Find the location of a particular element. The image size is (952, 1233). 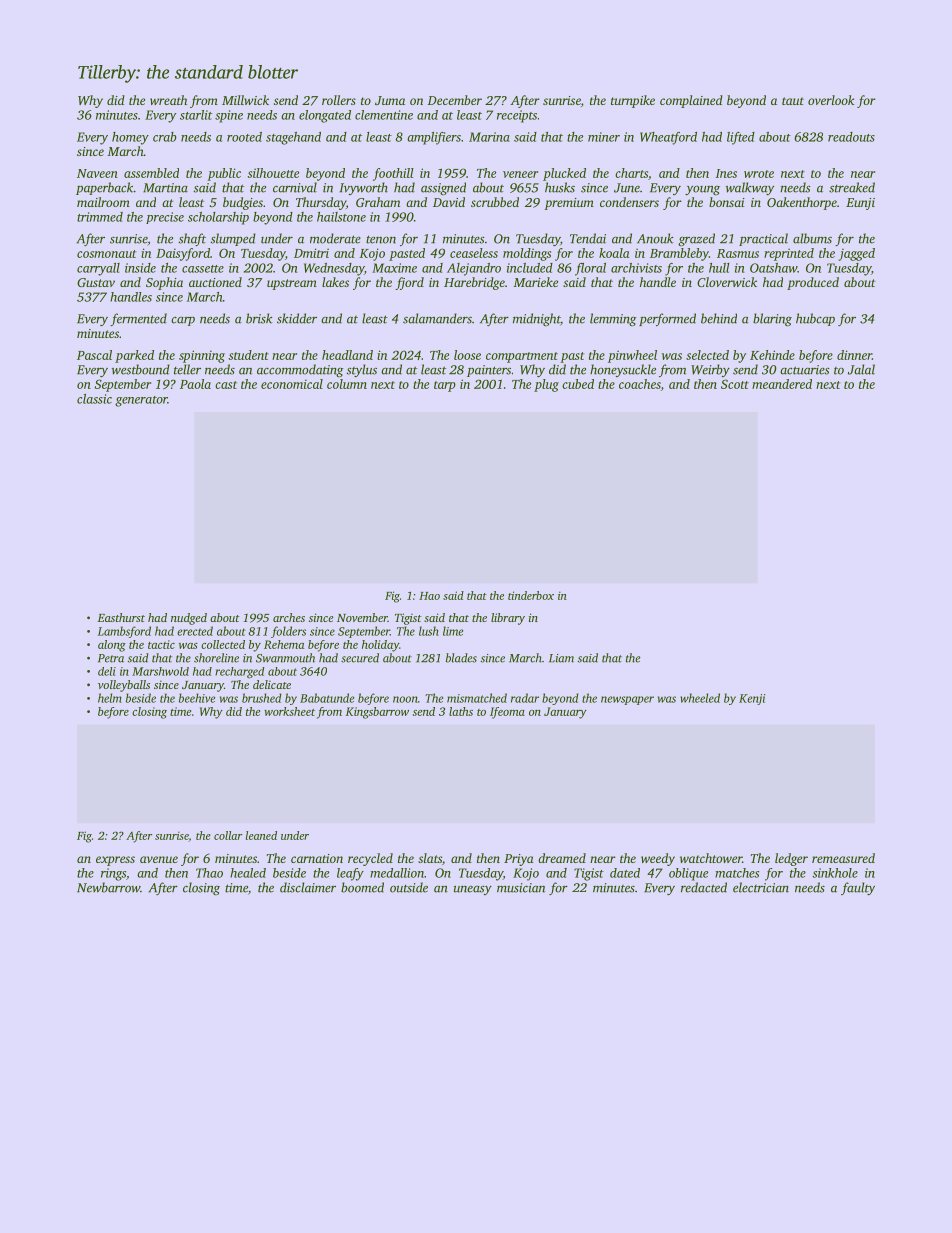

carp is located at coordinates (183, 321).
